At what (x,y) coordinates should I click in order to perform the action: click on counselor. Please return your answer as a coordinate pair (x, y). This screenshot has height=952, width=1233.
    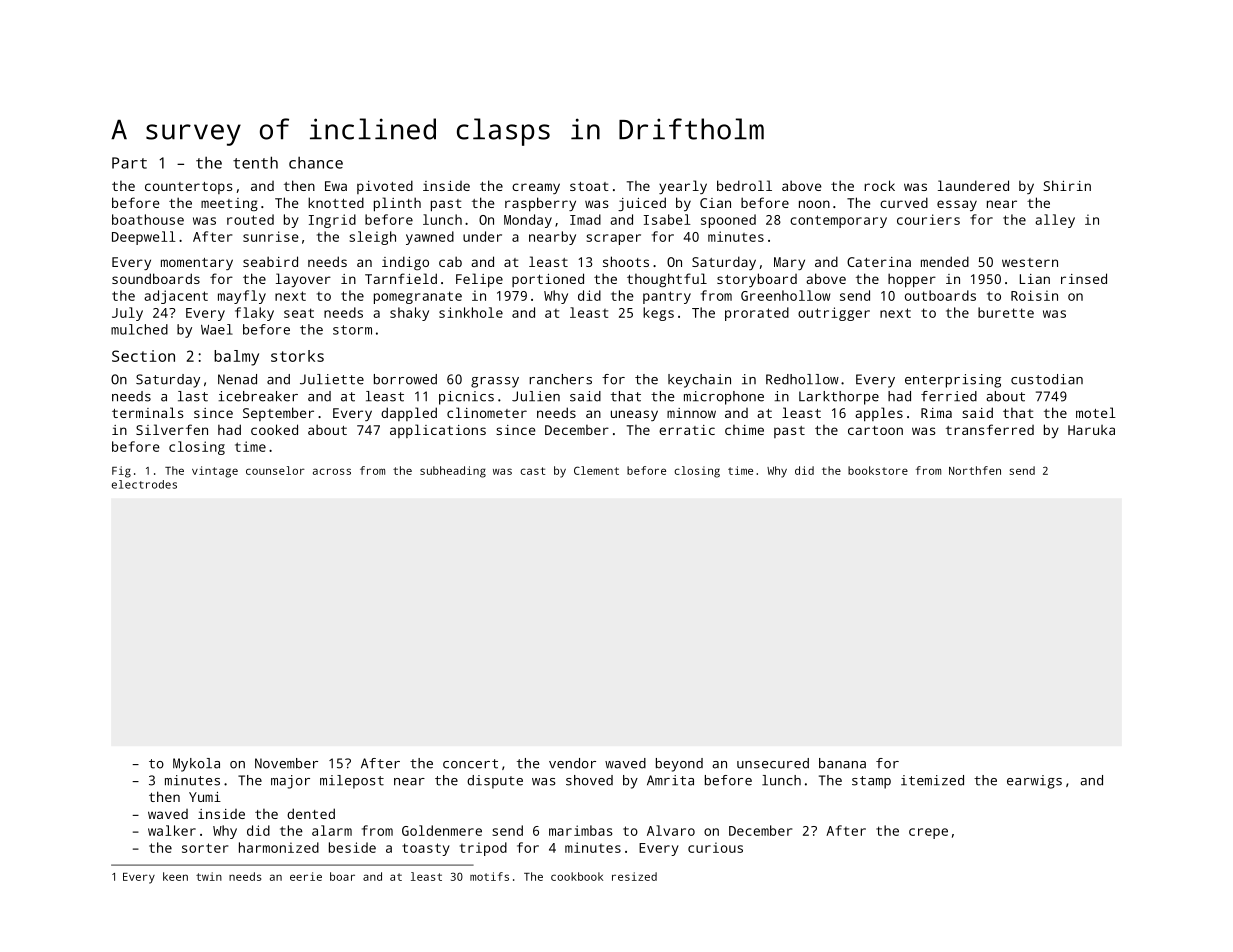
    Looking at the image, I should click on (275, 470).
